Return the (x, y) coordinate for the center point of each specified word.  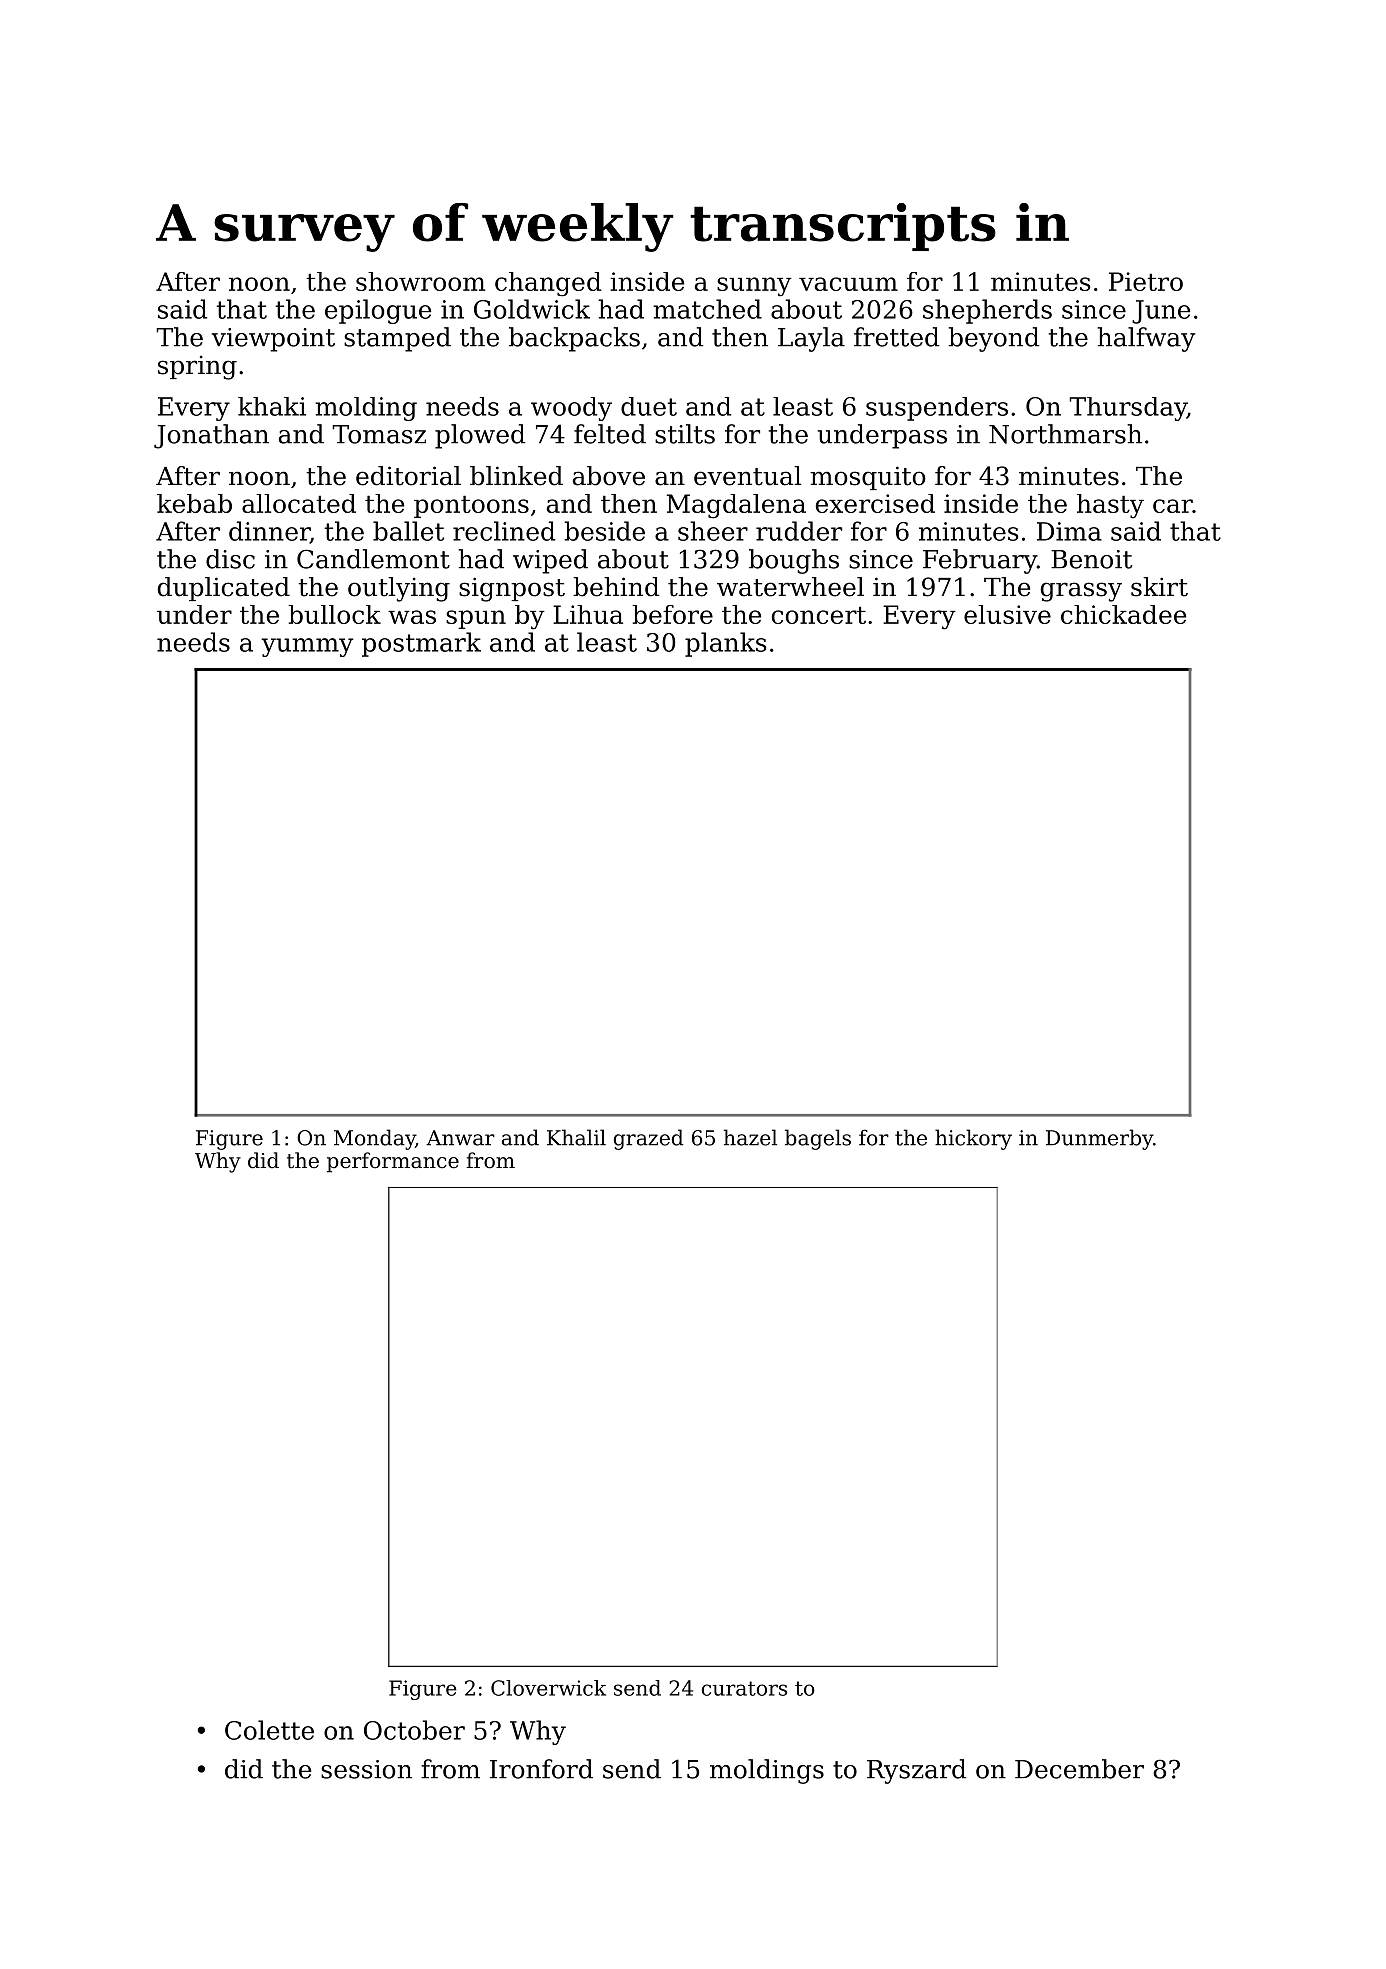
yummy (307, 647)
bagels (818, 1139)
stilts (685, 434)
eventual (748, 476)
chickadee (1123, 614)
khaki (272, 406)
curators (744, 1688)
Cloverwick (548, 1688)
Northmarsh (1065, 434)
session (366, 1769)
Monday (374, 1139)
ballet (408, 531)
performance (393, 1162)
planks (725, 644)
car (1173, 506)
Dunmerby (1099, 1139)
